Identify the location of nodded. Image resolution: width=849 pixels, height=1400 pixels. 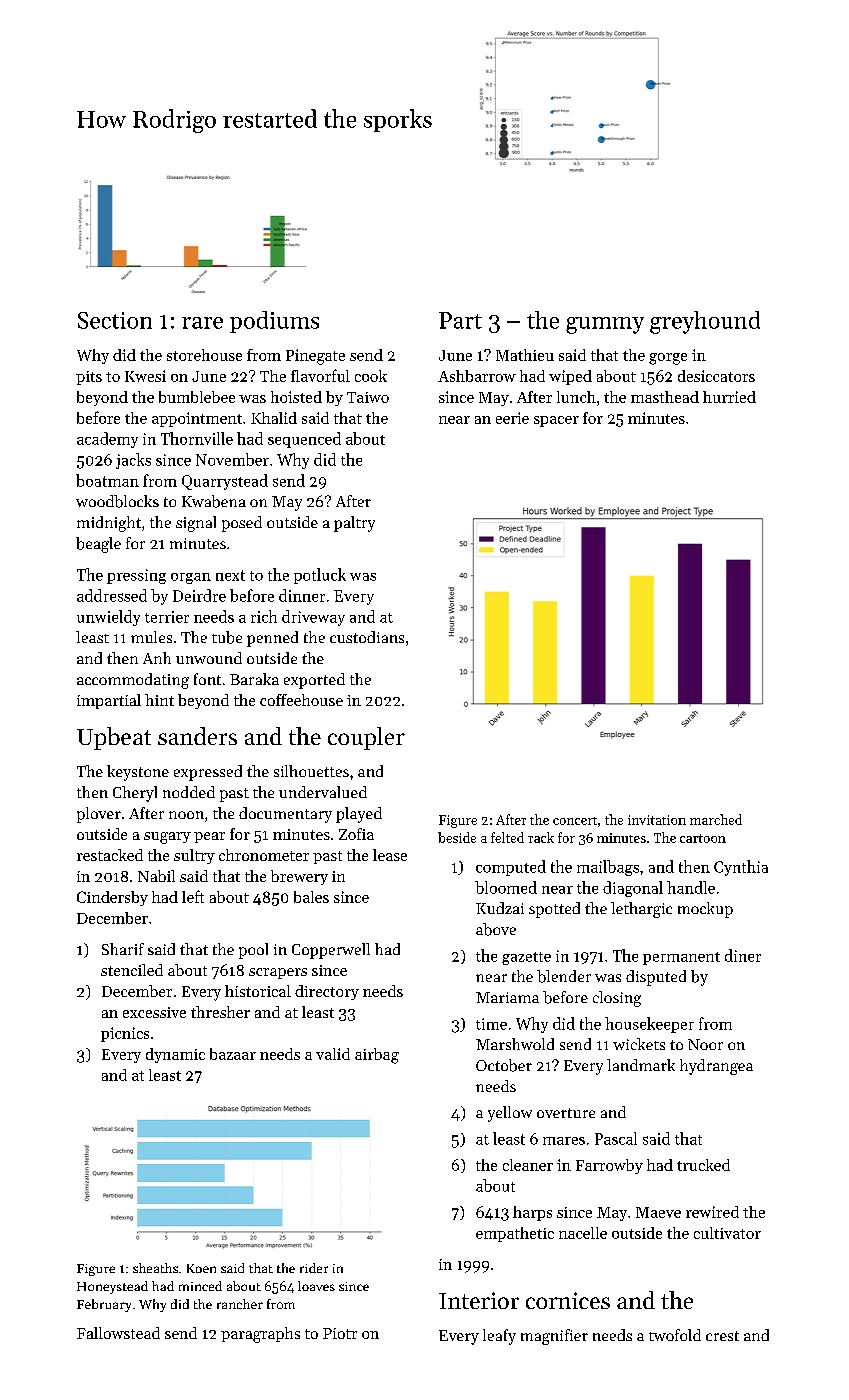
(189, 792).
